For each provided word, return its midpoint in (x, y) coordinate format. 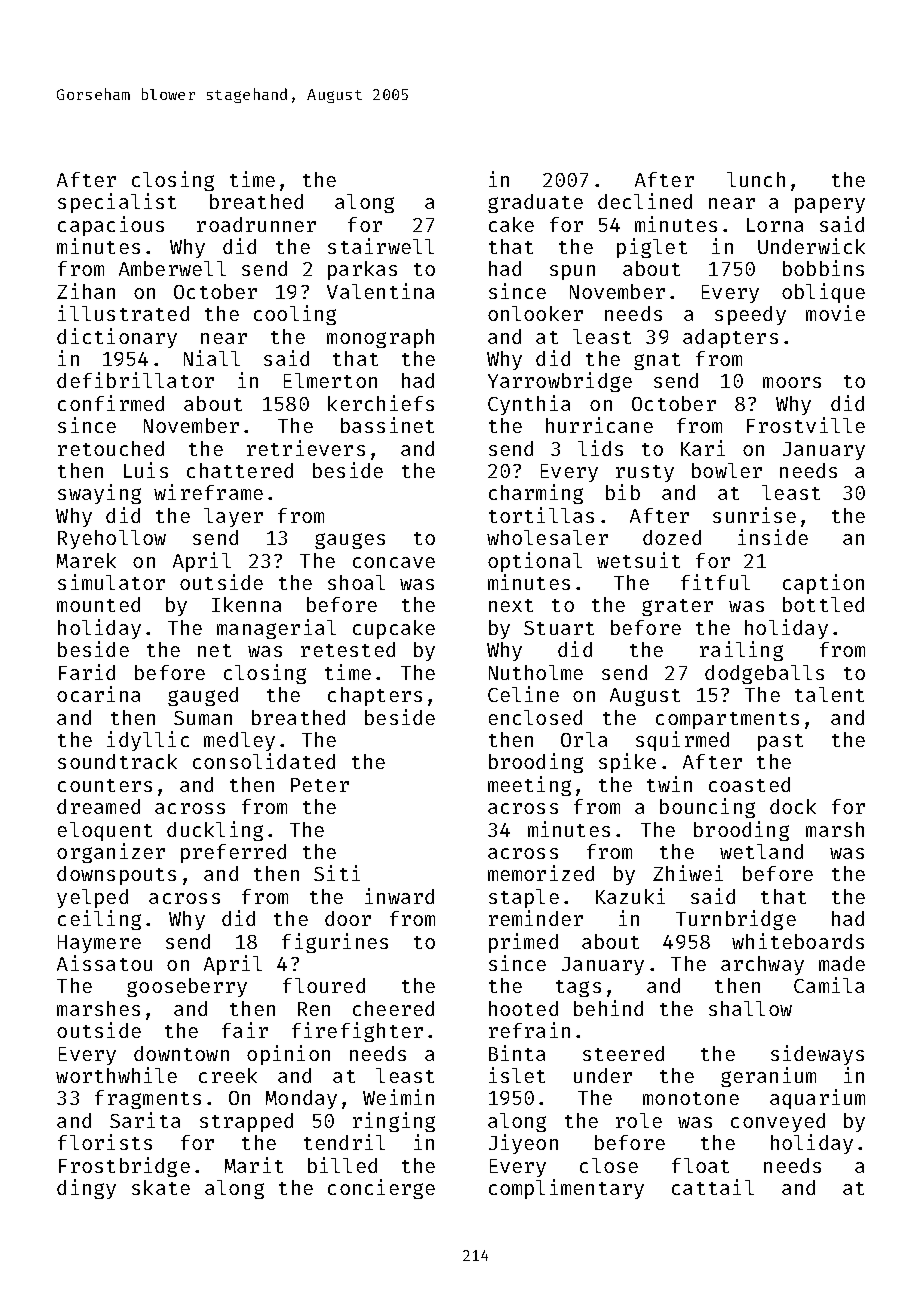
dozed (672, 537)
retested (348, 649)
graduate (535, 203)
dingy (86, 1189)
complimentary (566, 1189)
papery (830, 205)
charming (536, 494)
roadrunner (256, 224)
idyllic (148, 741)
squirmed (682, 741)
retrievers (306, 448)
